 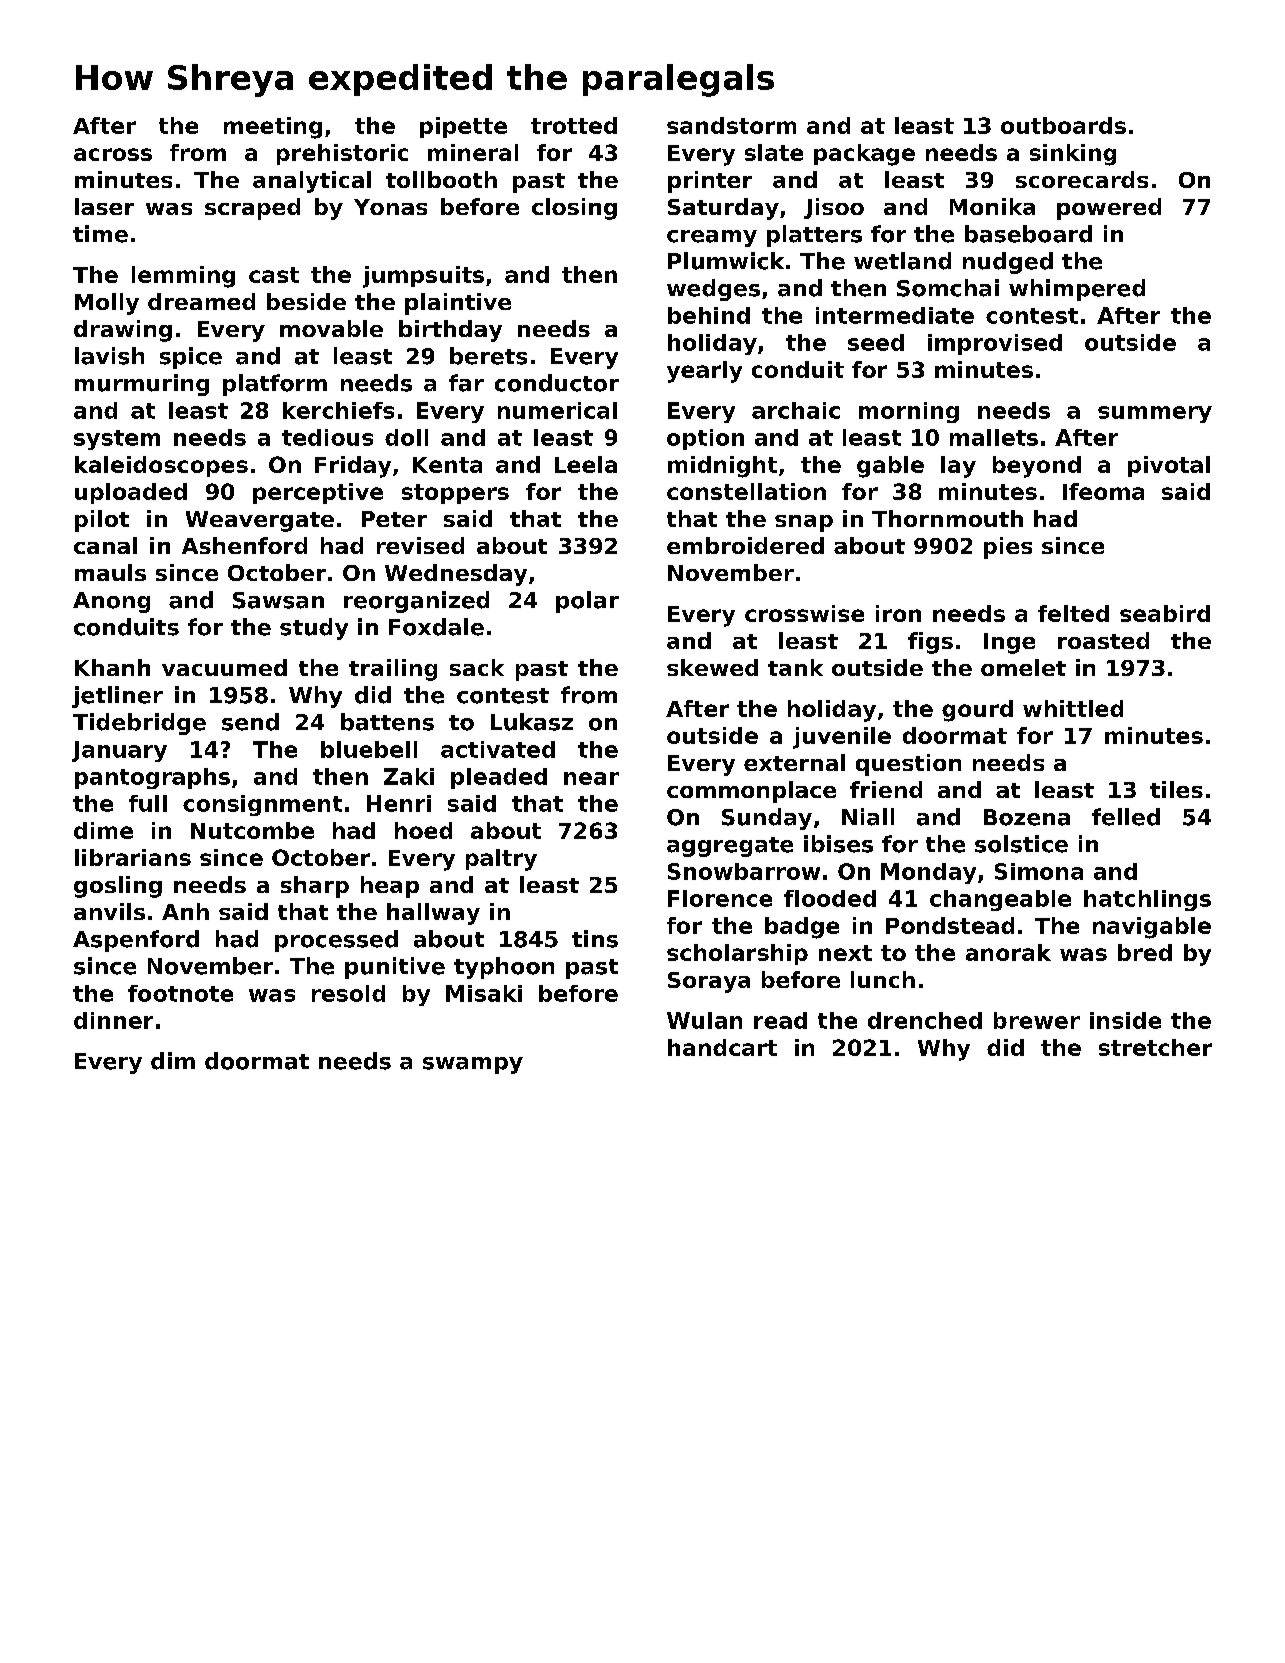 What do you see at coordinates (463, 127) in the screenshot?
I see `pipette` at bounding box center [463, 127].
